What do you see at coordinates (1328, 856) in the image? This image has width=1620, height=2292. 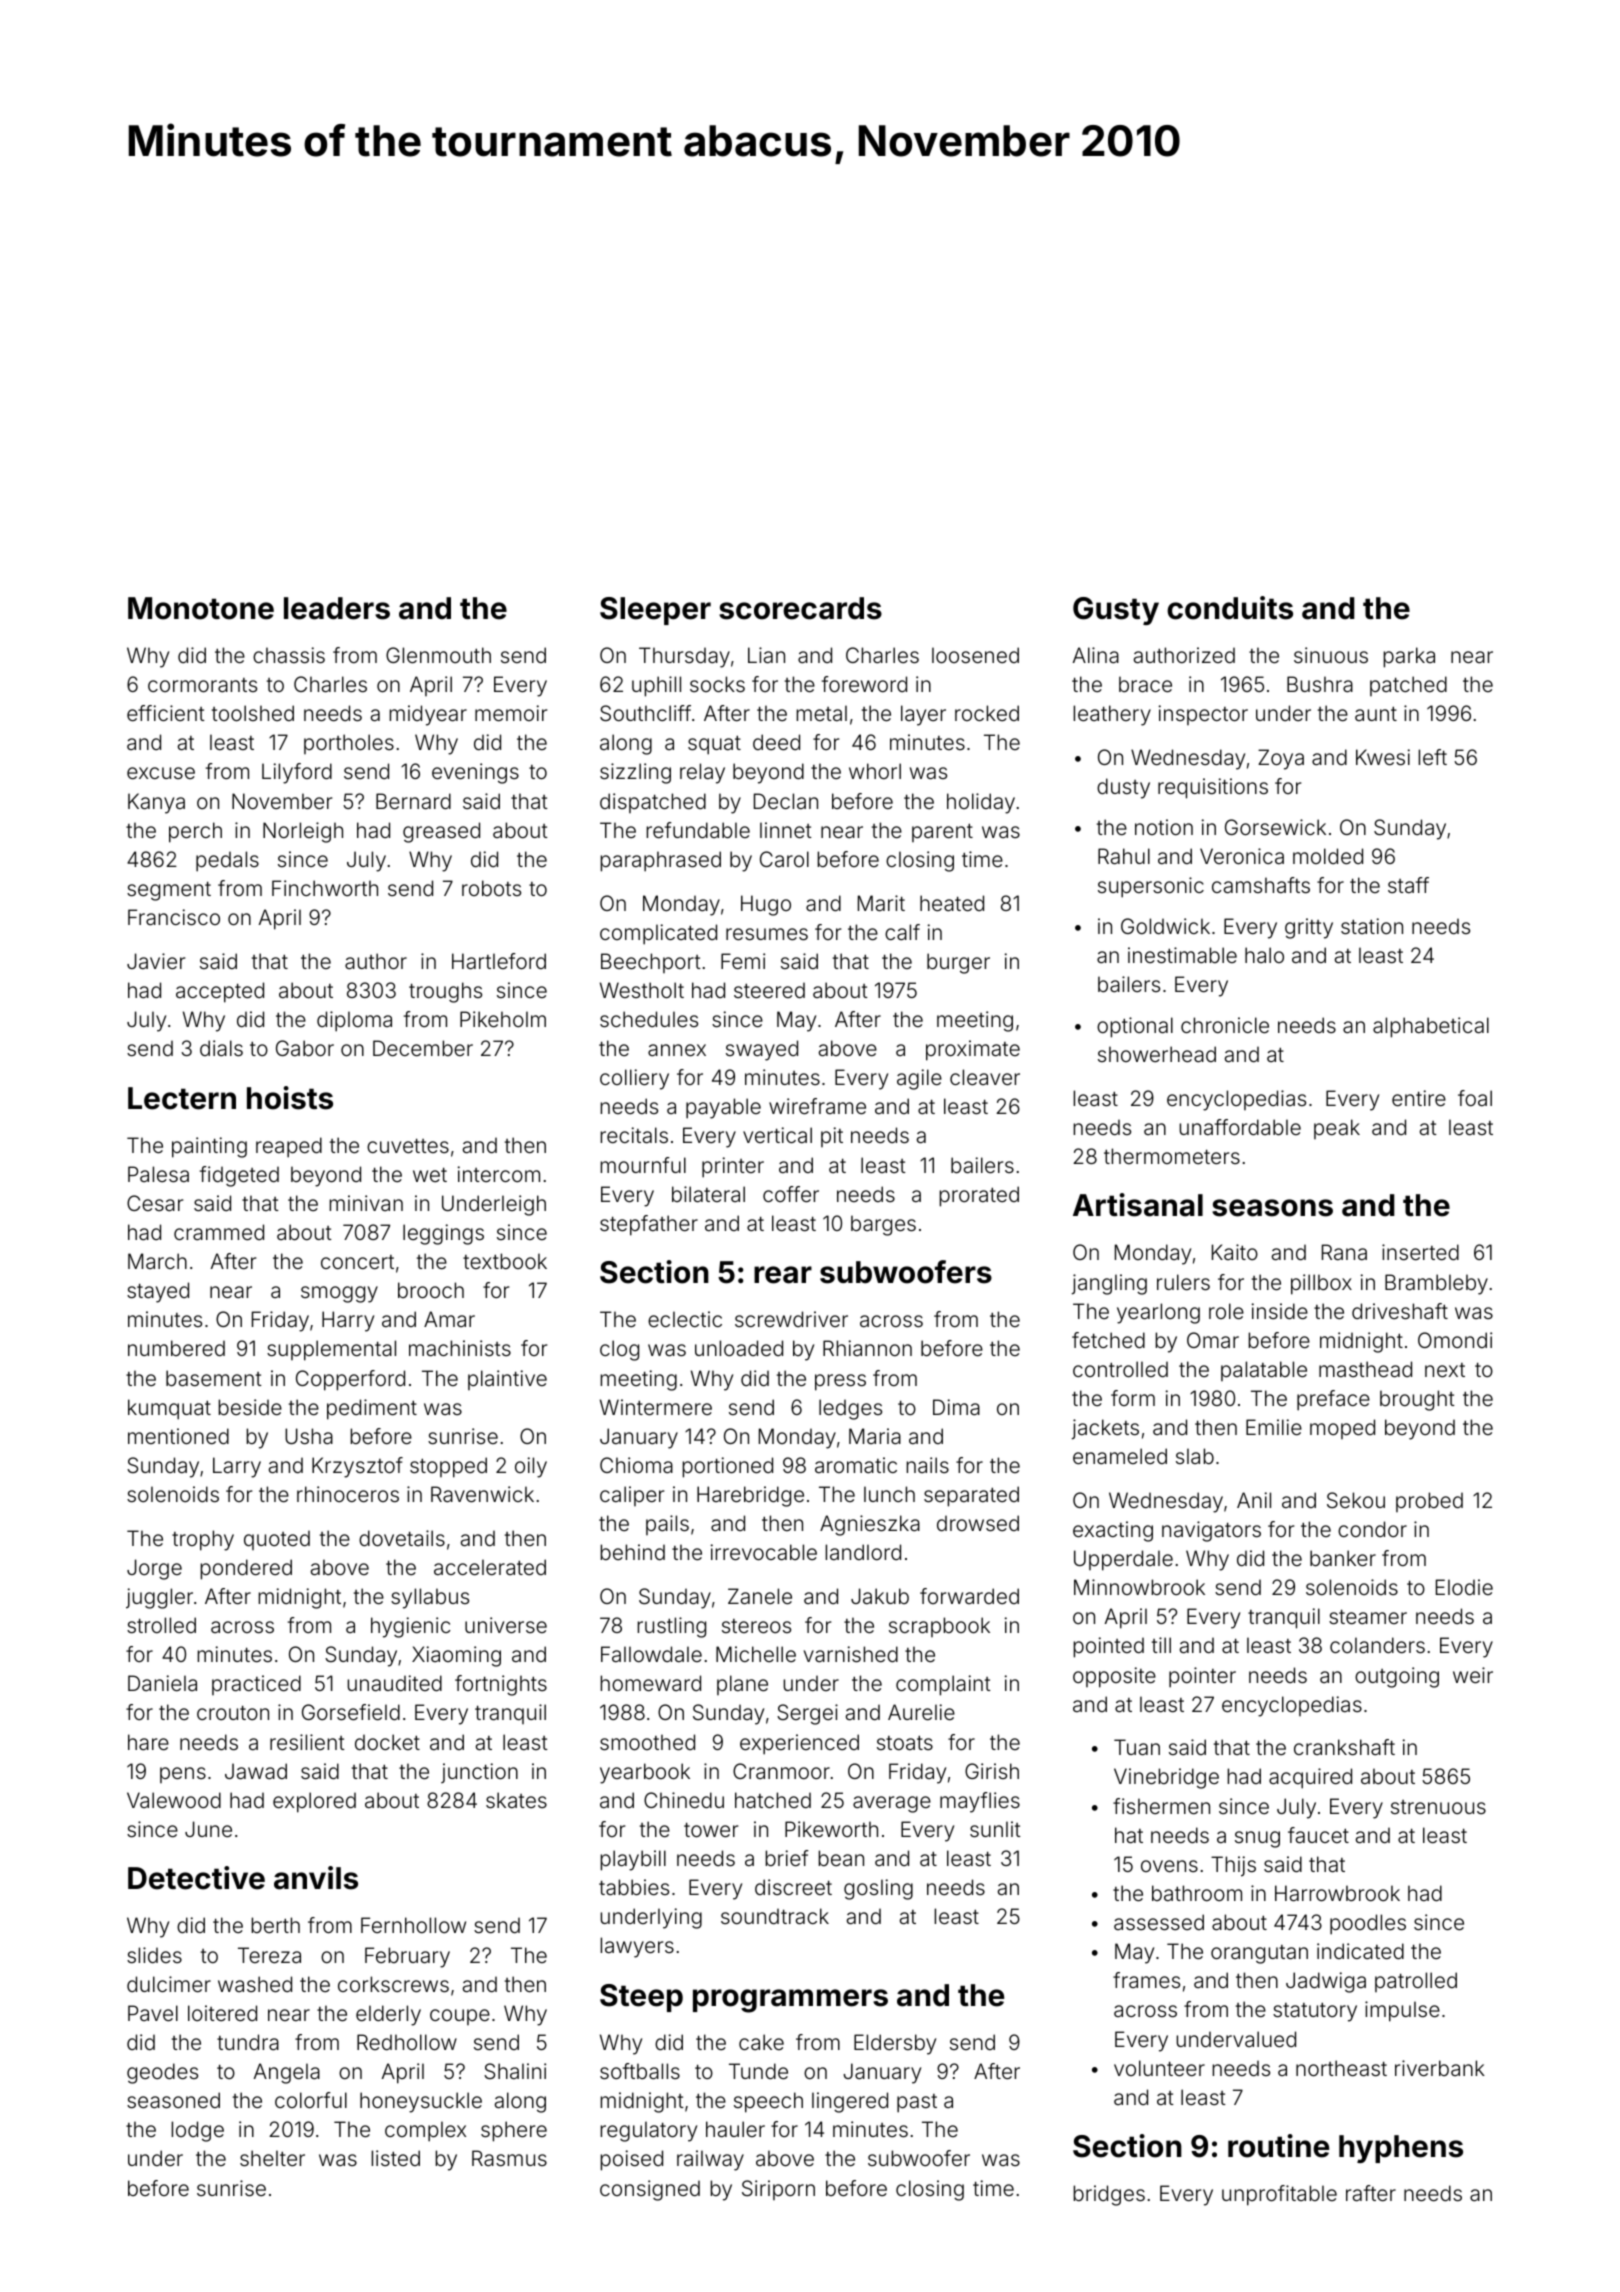 I see `molded` at bounding box center [1328, 856].
